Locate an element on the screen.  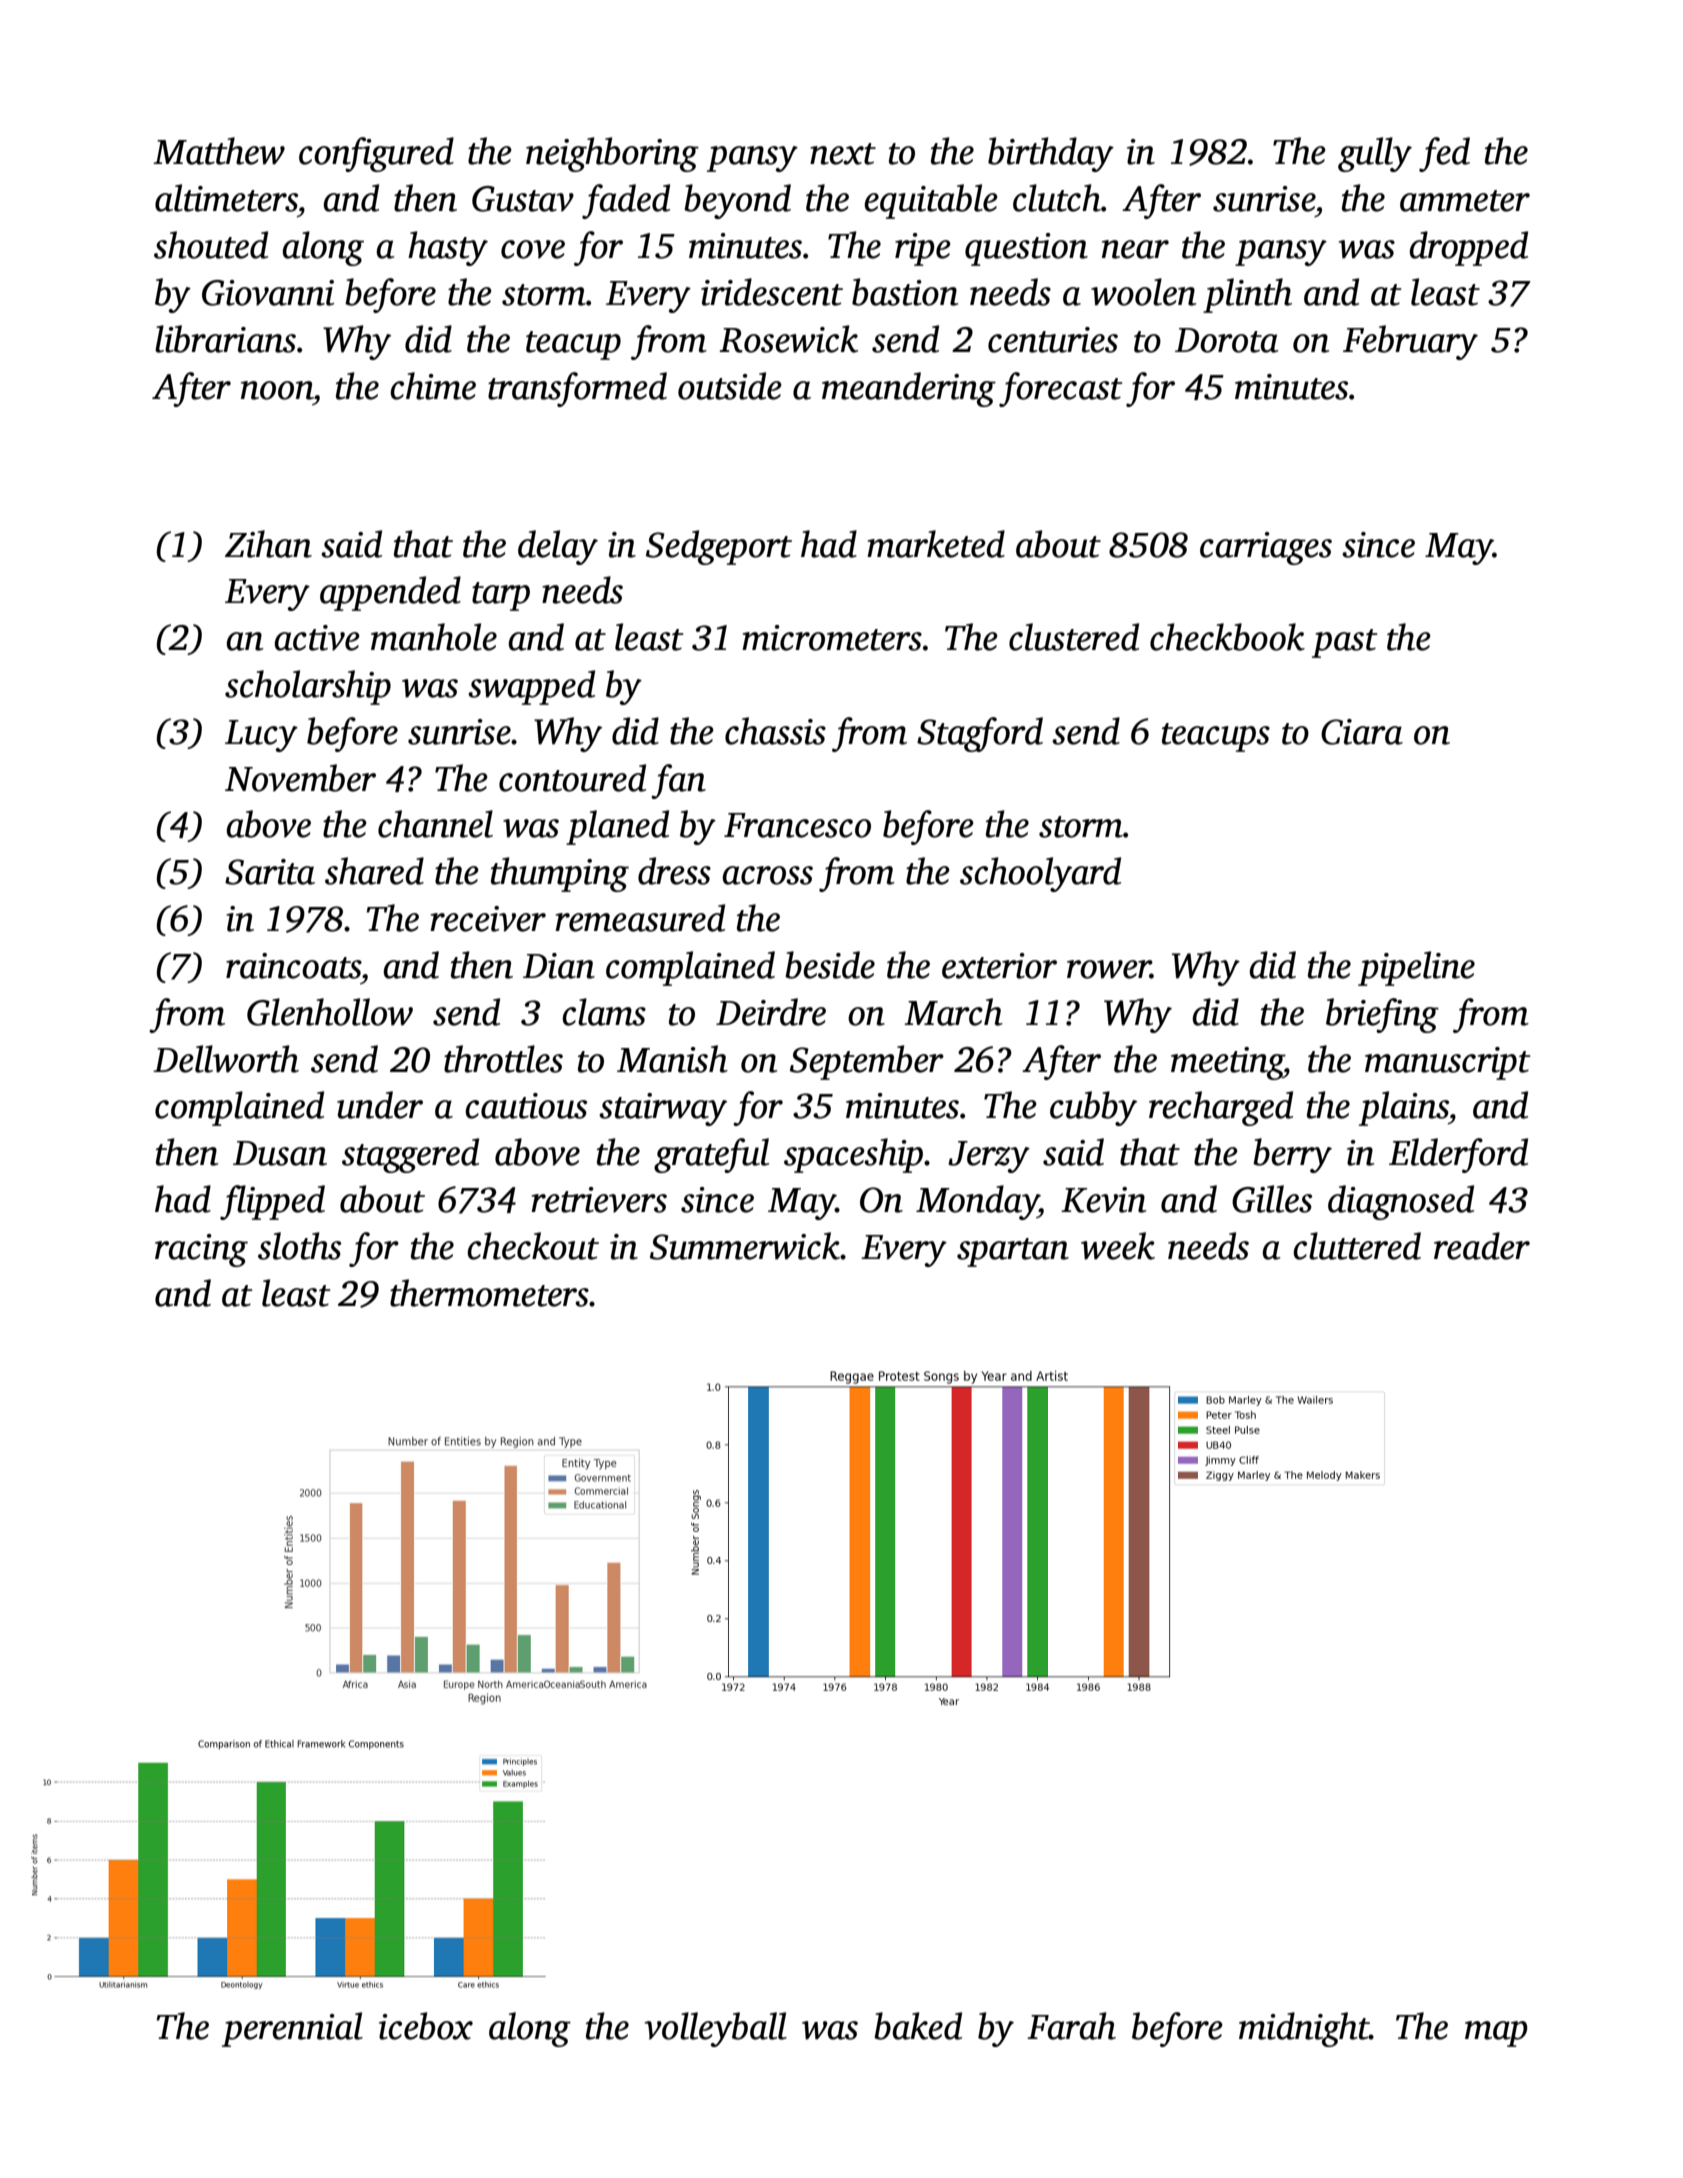
racing is located at coordinates (201, 1250).
